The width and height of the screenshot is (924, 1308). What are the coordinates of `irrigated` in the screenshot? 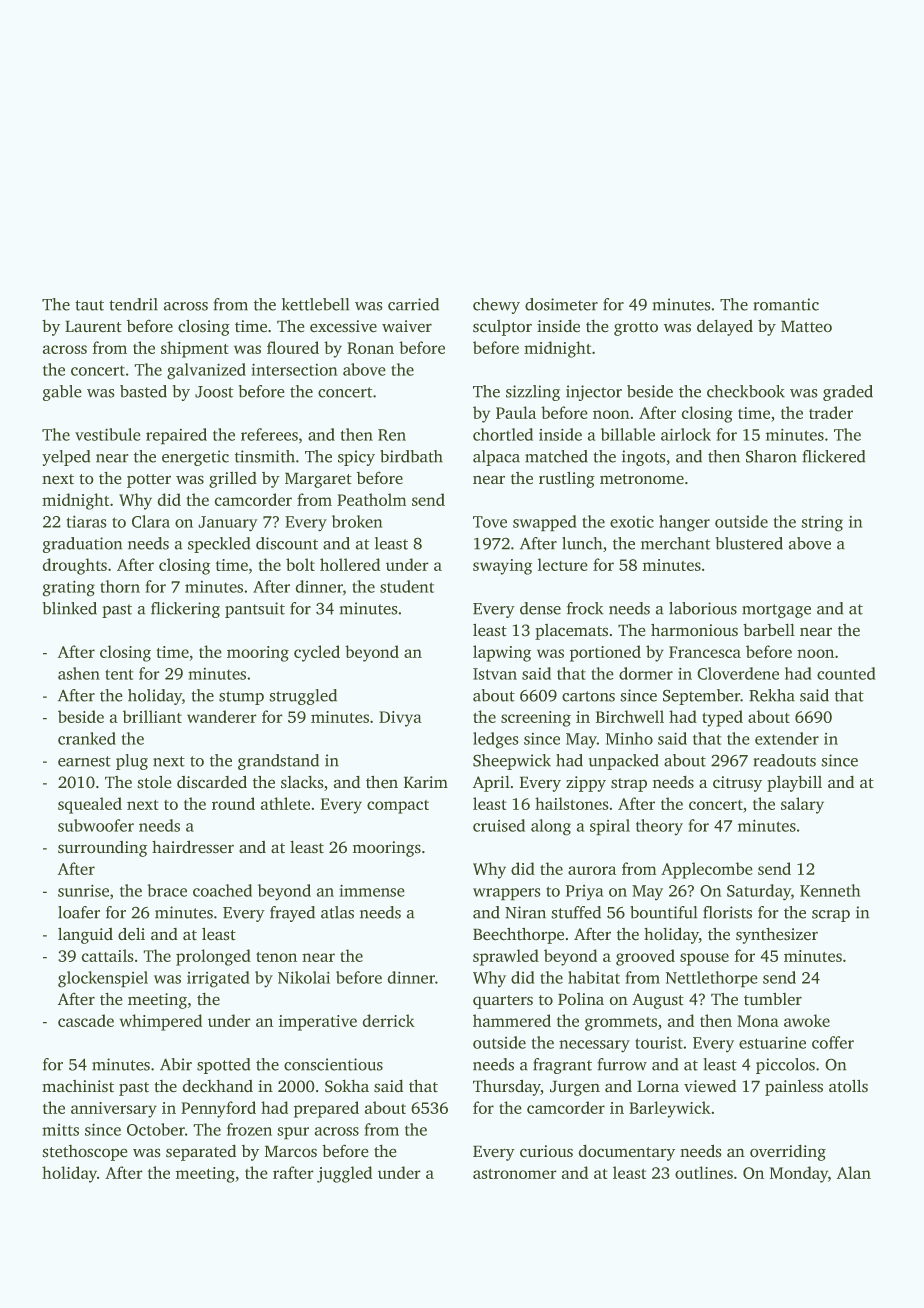 It's located at (218, 979).
